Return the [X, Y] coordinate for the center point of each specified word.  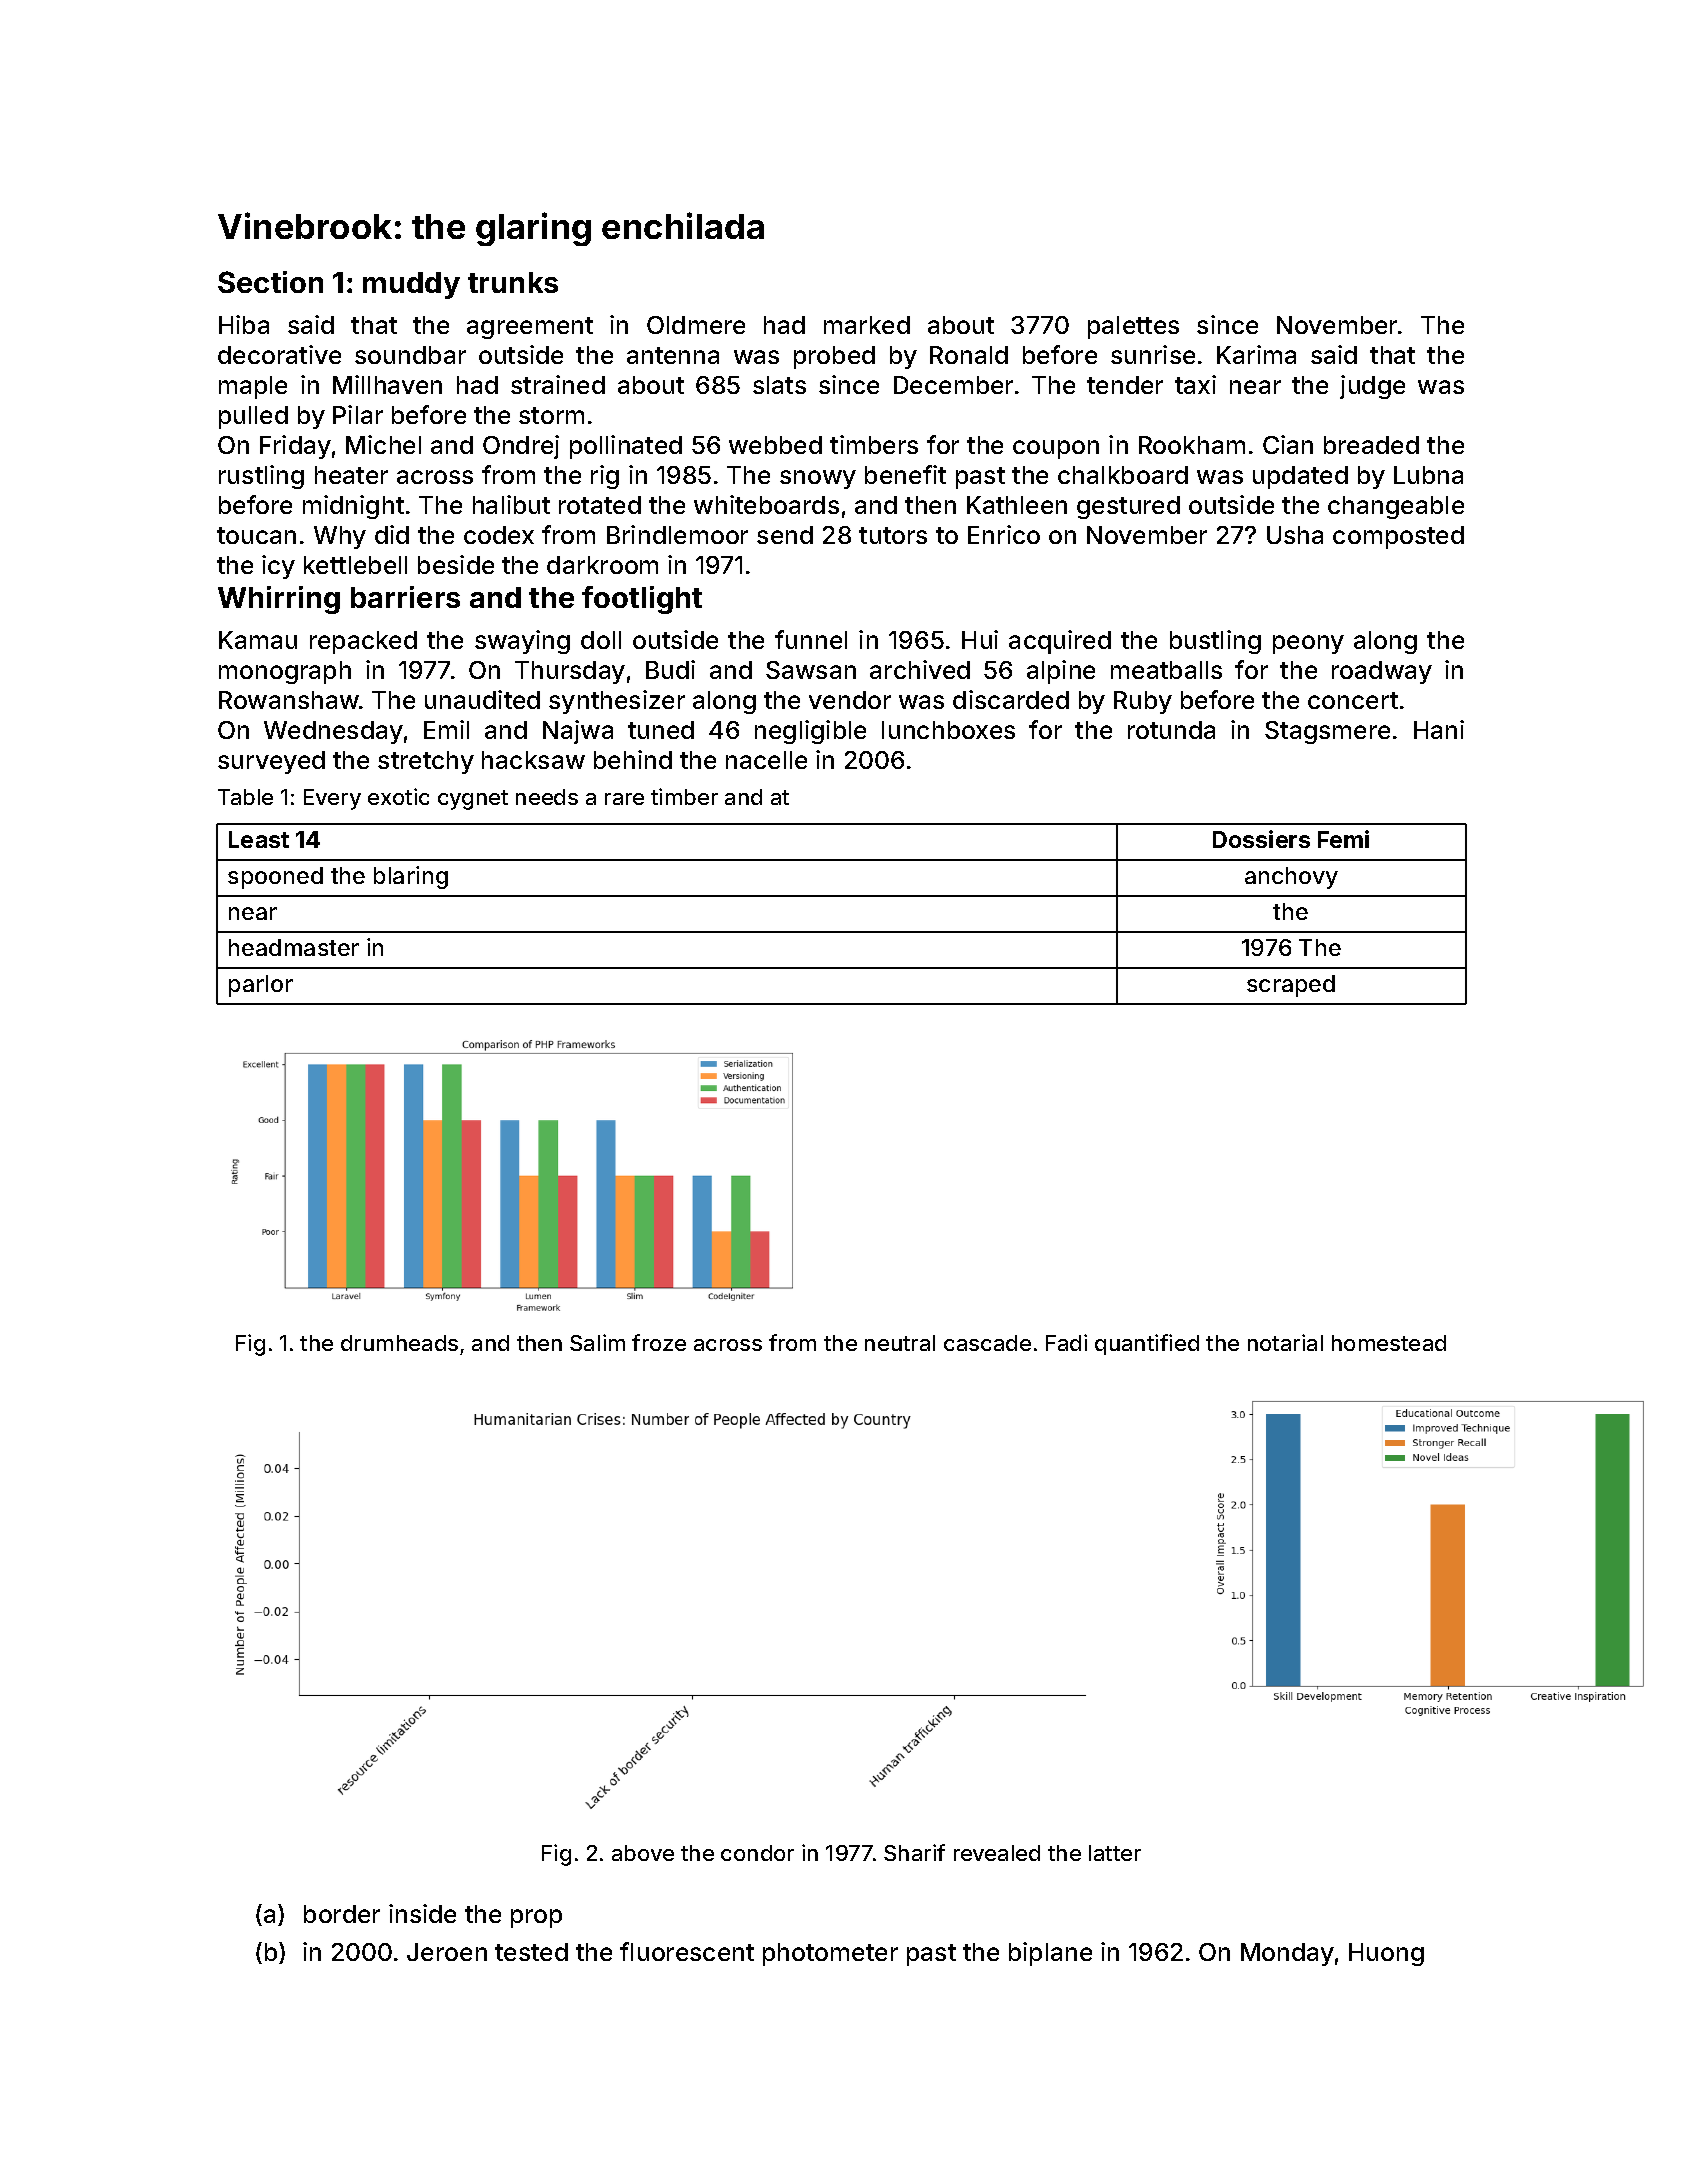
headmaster [294, 947]
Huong [1386, 1954]
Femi [1343, 839]
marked [867, 325]
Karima [1256, 354]
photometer [830, 1954]
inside [422, 1913]
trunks [513, 282]
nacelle [766, 760]
